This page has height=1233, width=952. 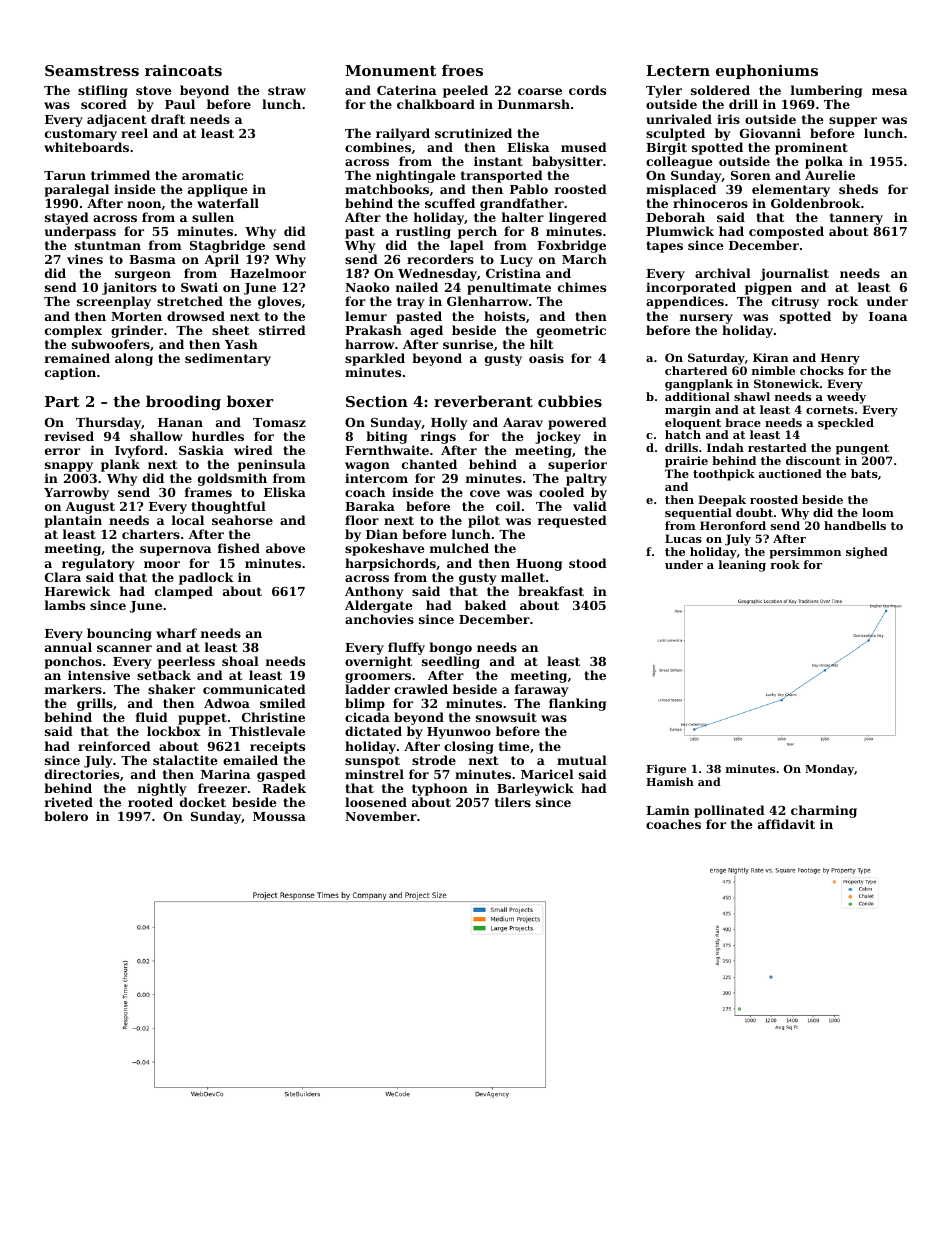 What do you see at coordinates (794, 275) in the page?
I see `journalist` at bounding box center [794, 275].
